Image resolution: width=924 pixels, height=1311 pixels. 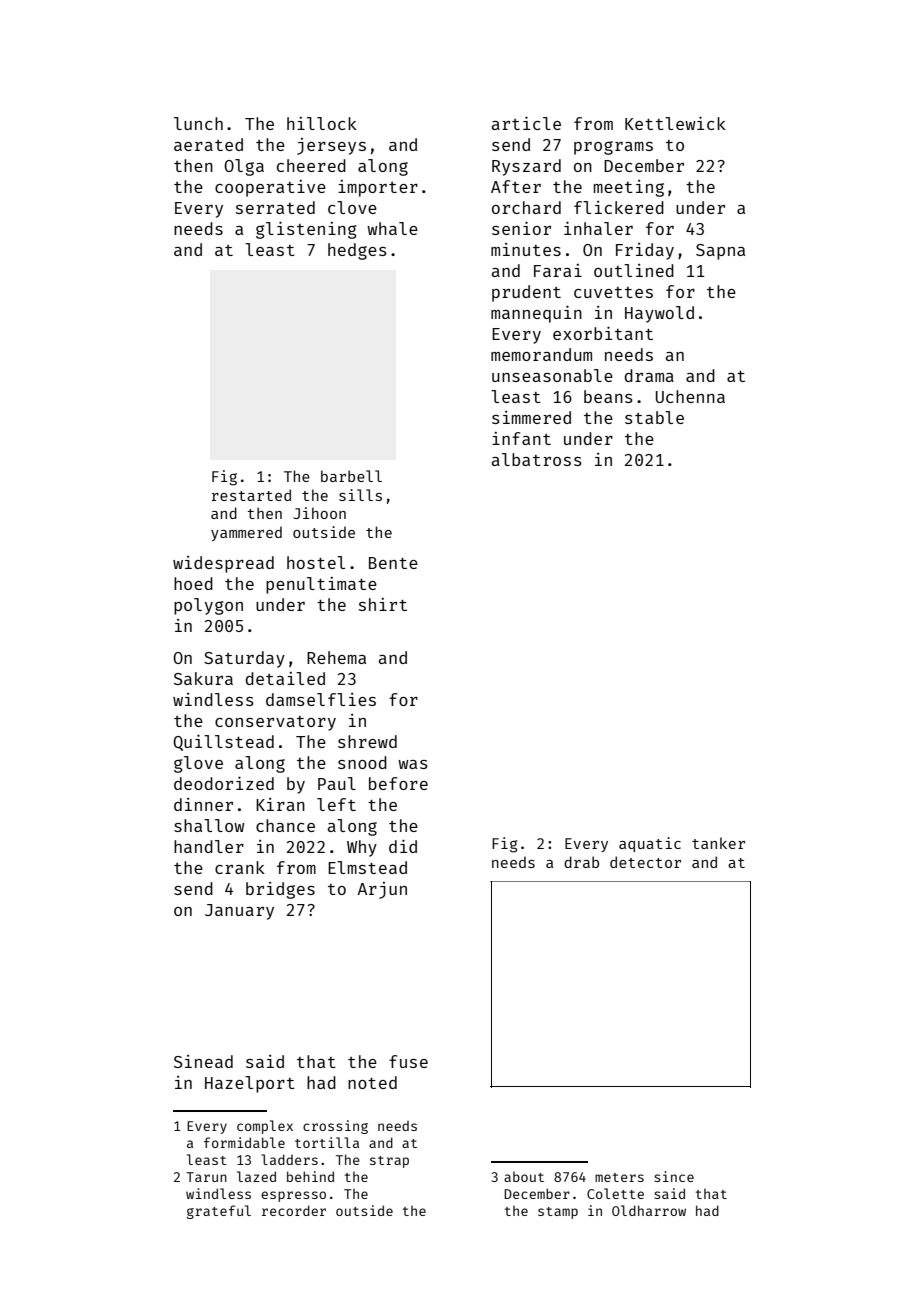 I want to click on importer, so click(x=378, y=188).
